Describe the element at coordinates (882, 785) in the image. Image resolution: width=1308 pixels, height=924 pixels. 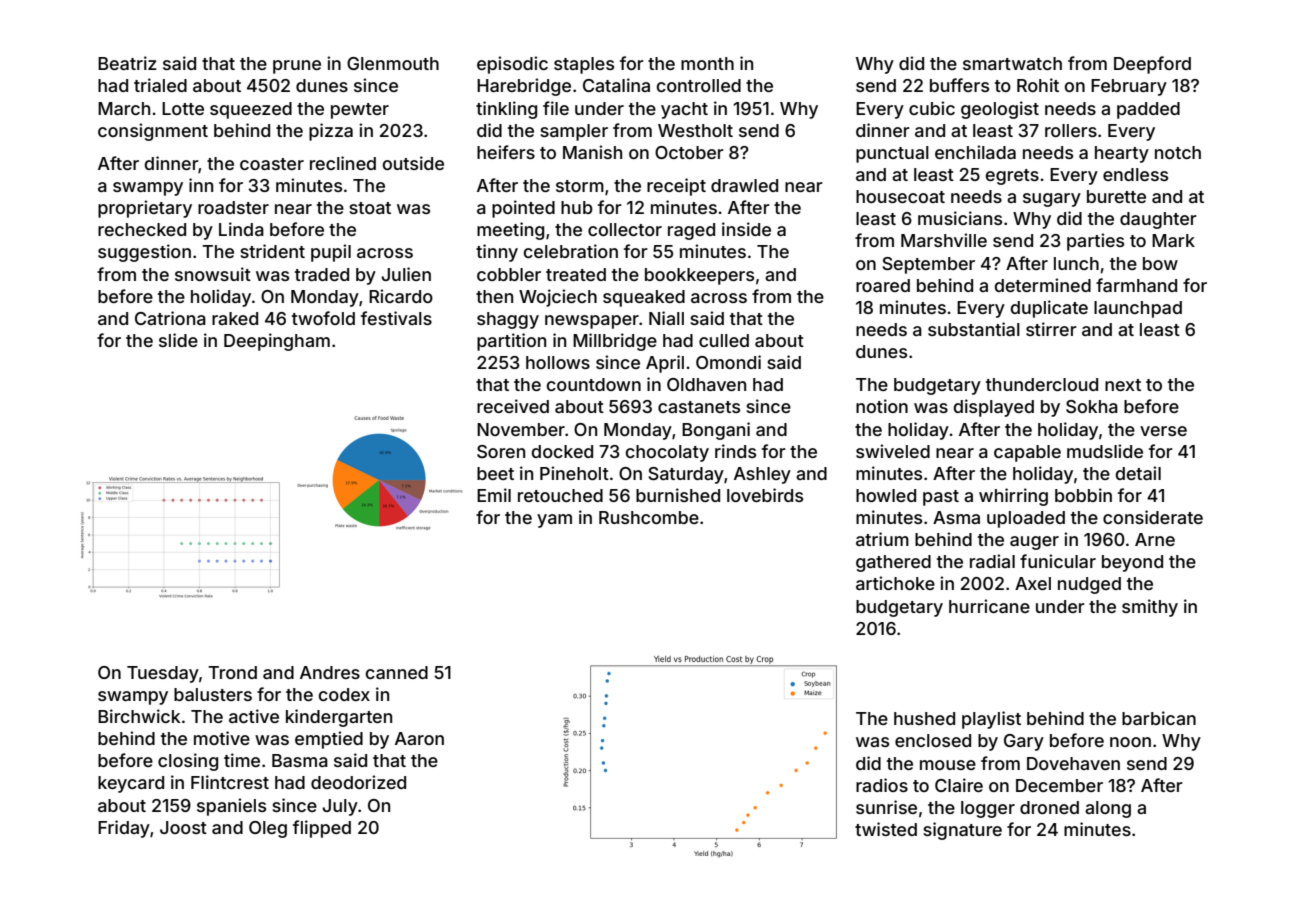
I see `radios` at that location.
